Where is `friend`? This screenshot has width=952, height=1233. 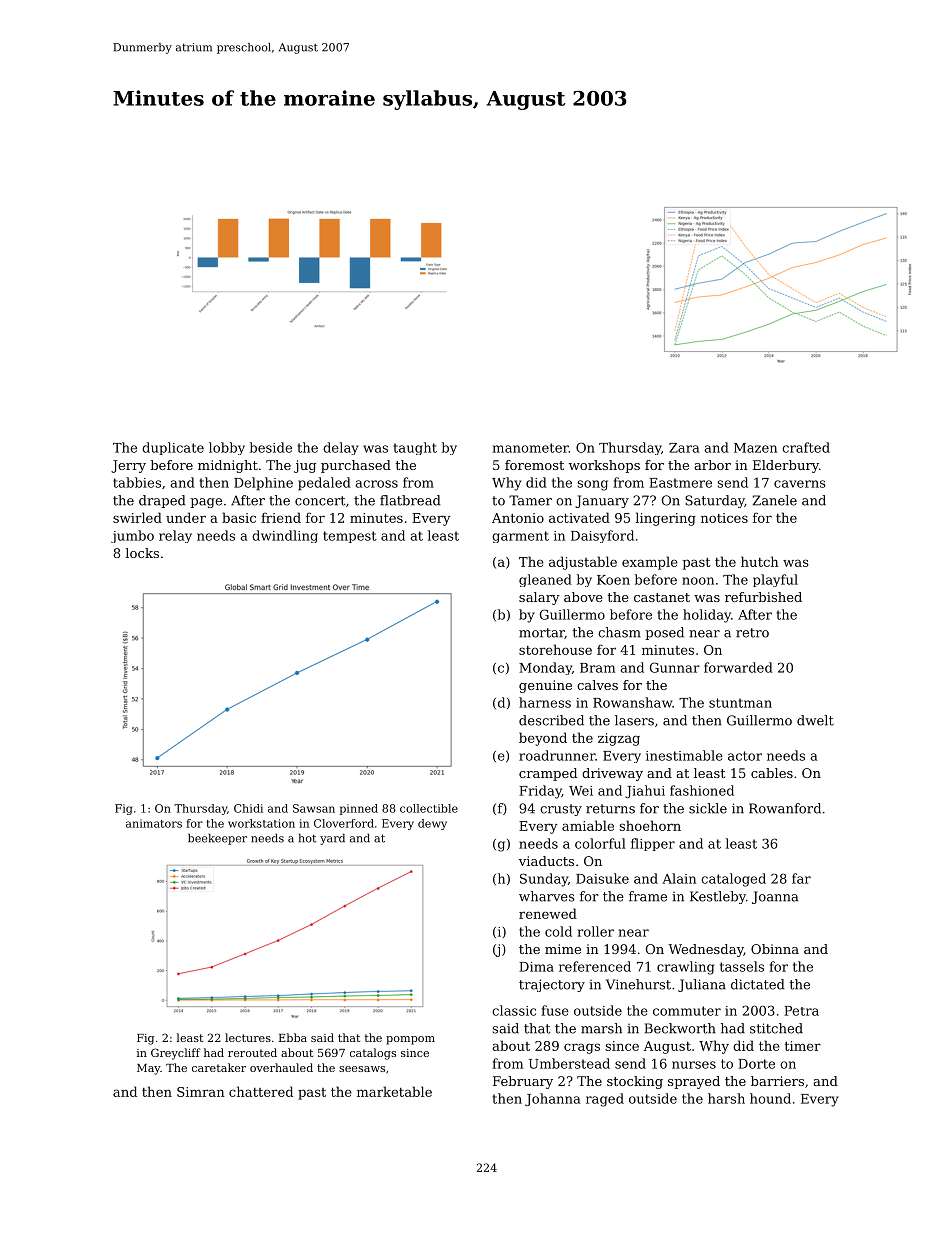 friend is located at coordinates (281, 517).
